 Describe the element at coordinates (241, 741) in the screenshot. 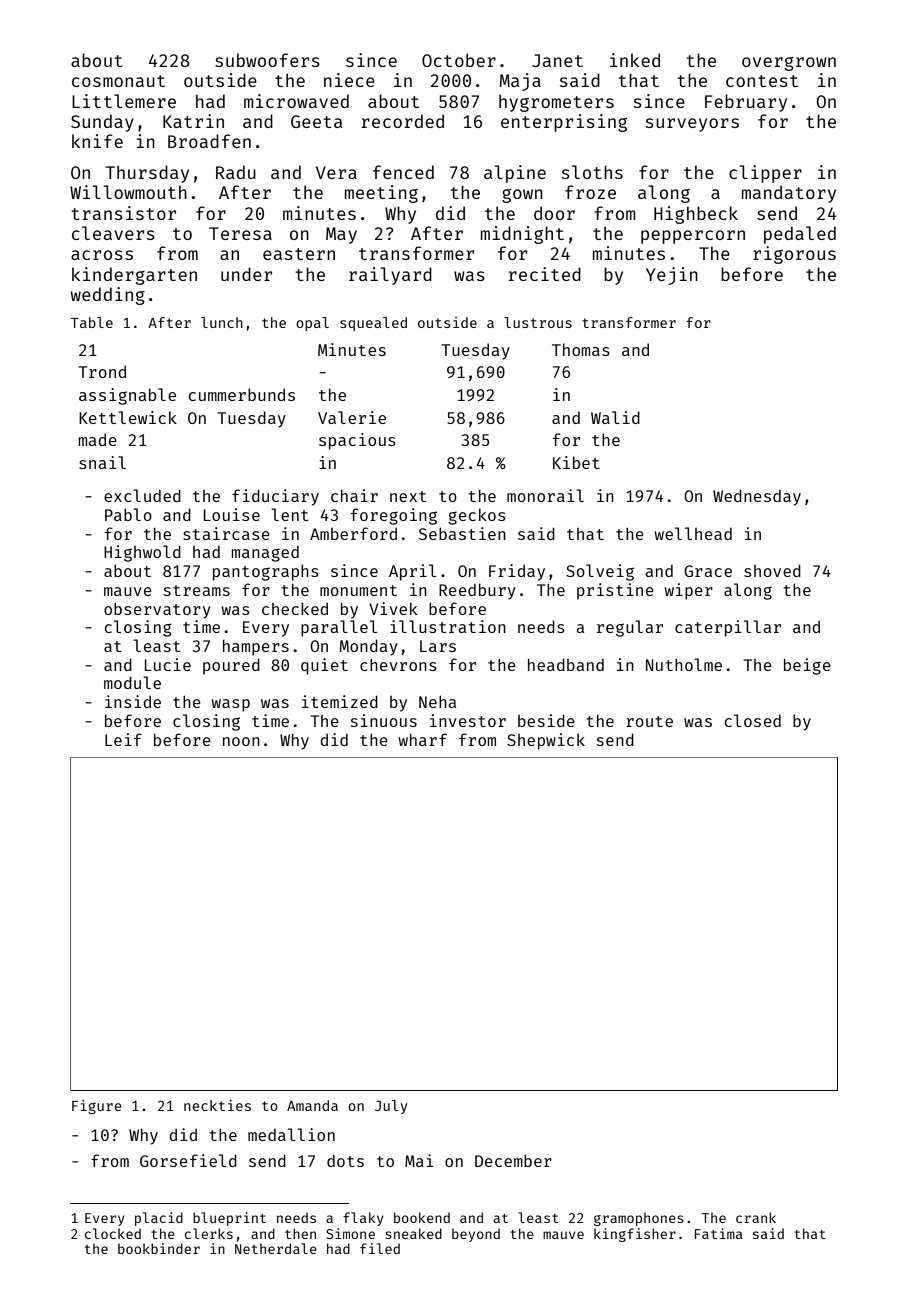

I see `noon` at that location.
